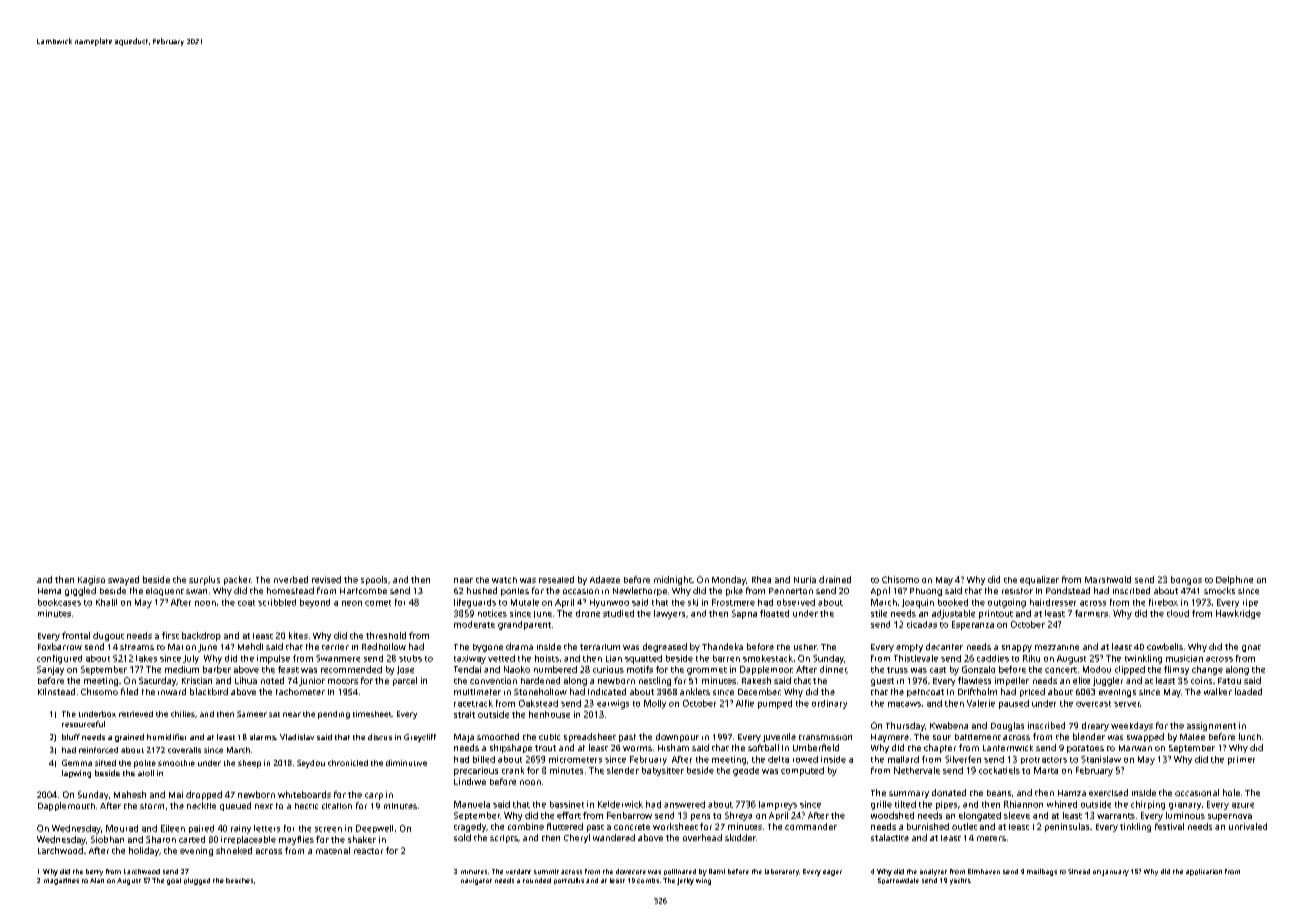 The height and width of the document is (924, 1308). I want to click on Adaeze, so click(605, 579).
